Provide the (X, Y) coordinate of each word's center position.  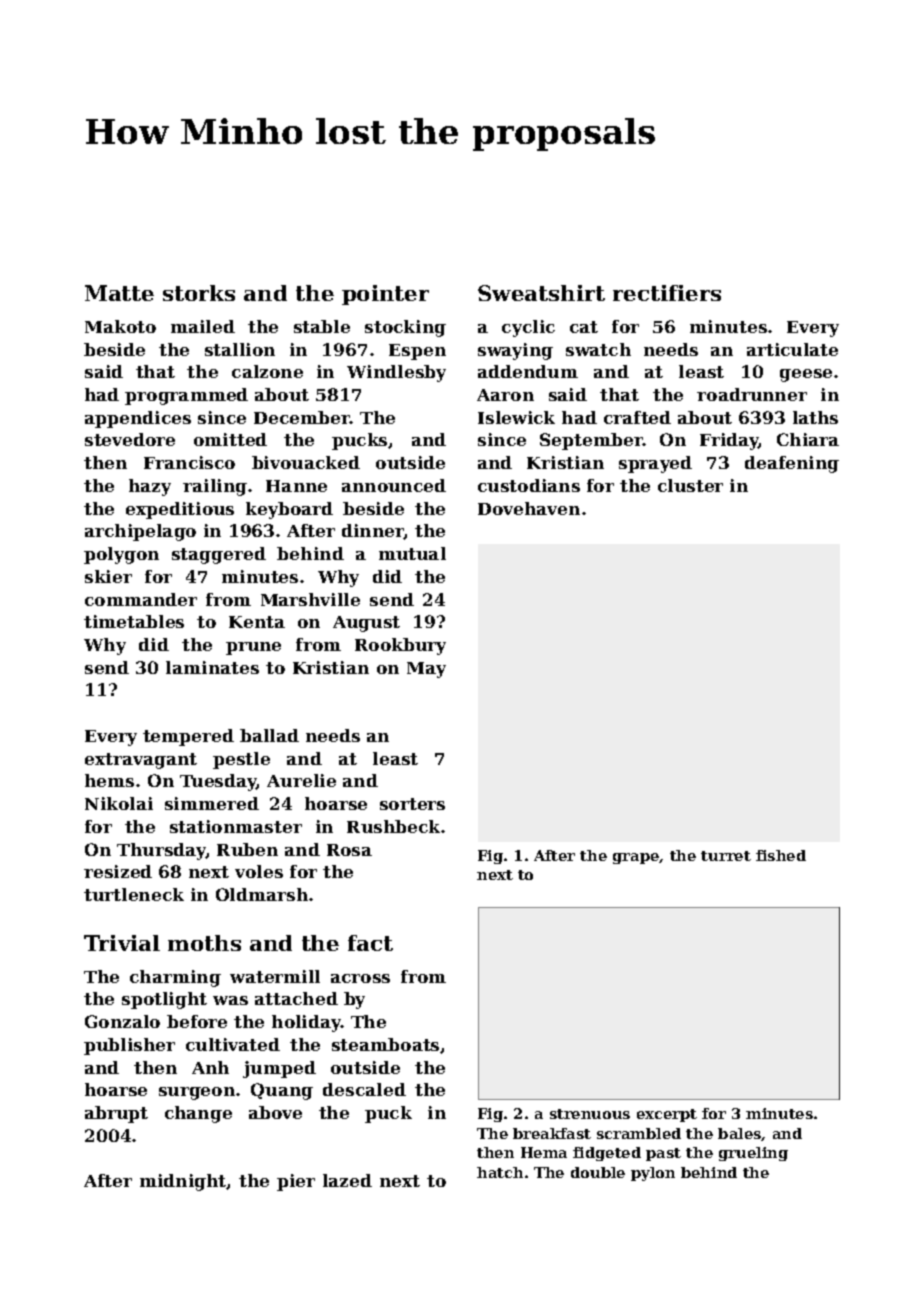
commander (141, 599)
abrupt (116, 1114)
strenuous (590, 1114)
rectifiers (667, 293)
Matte (119, 293)
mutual (412, 553)
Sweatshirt (541, 293)
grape (636, 858)
